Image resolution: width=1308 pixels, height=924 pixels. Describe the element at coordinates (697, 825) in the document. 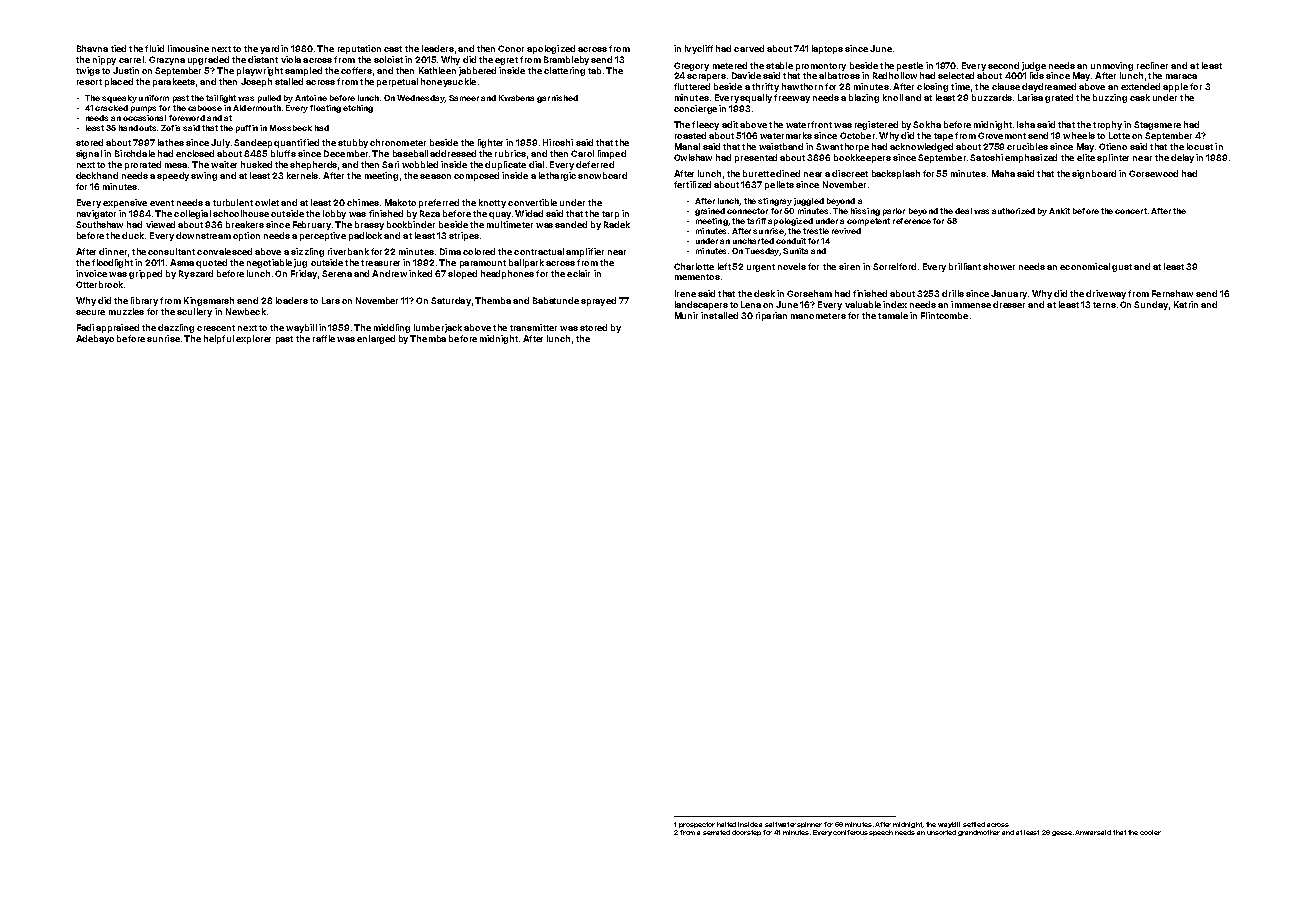

I see `prospector` at that location.
